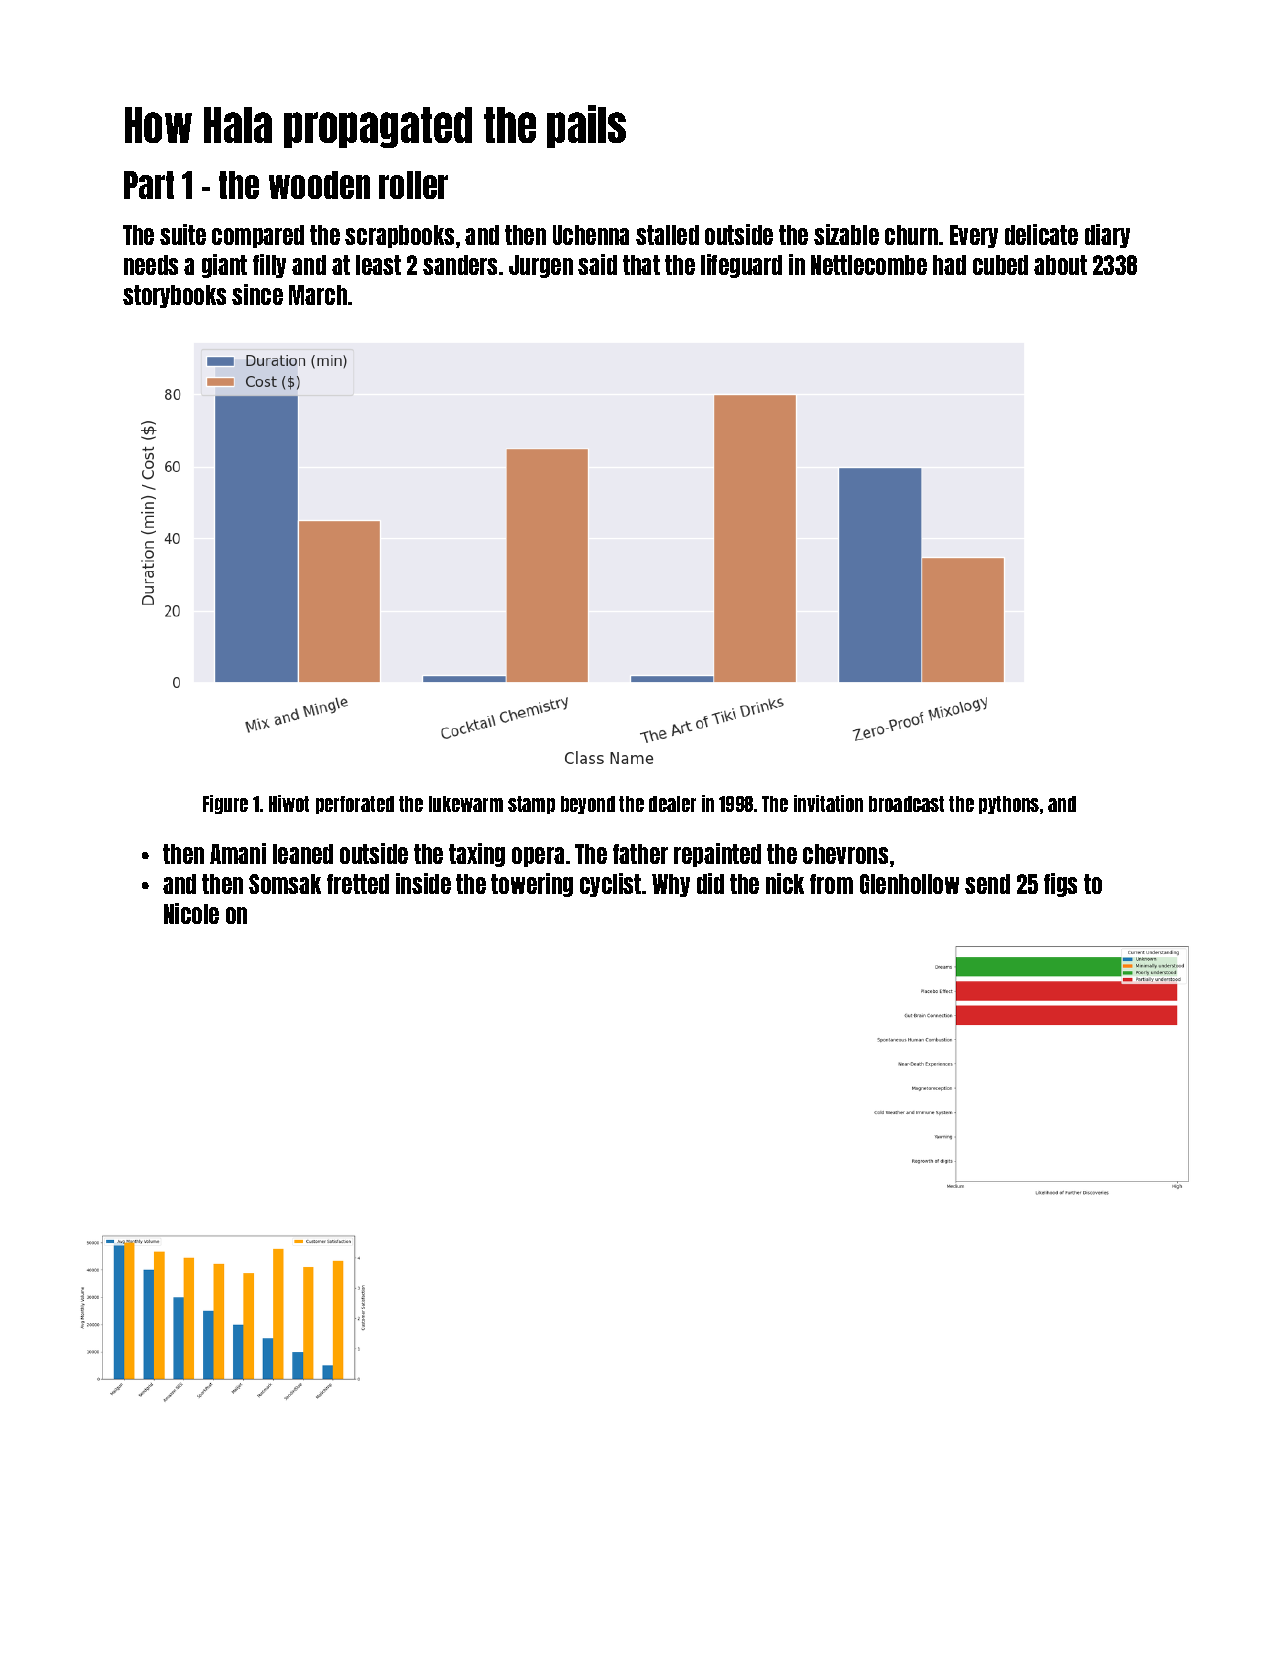 The image size is (1279, 1655). What do you see at coordinates (289, 803) in the screenshot?
I see `Hiwot` at bounding box center [289, 803].
